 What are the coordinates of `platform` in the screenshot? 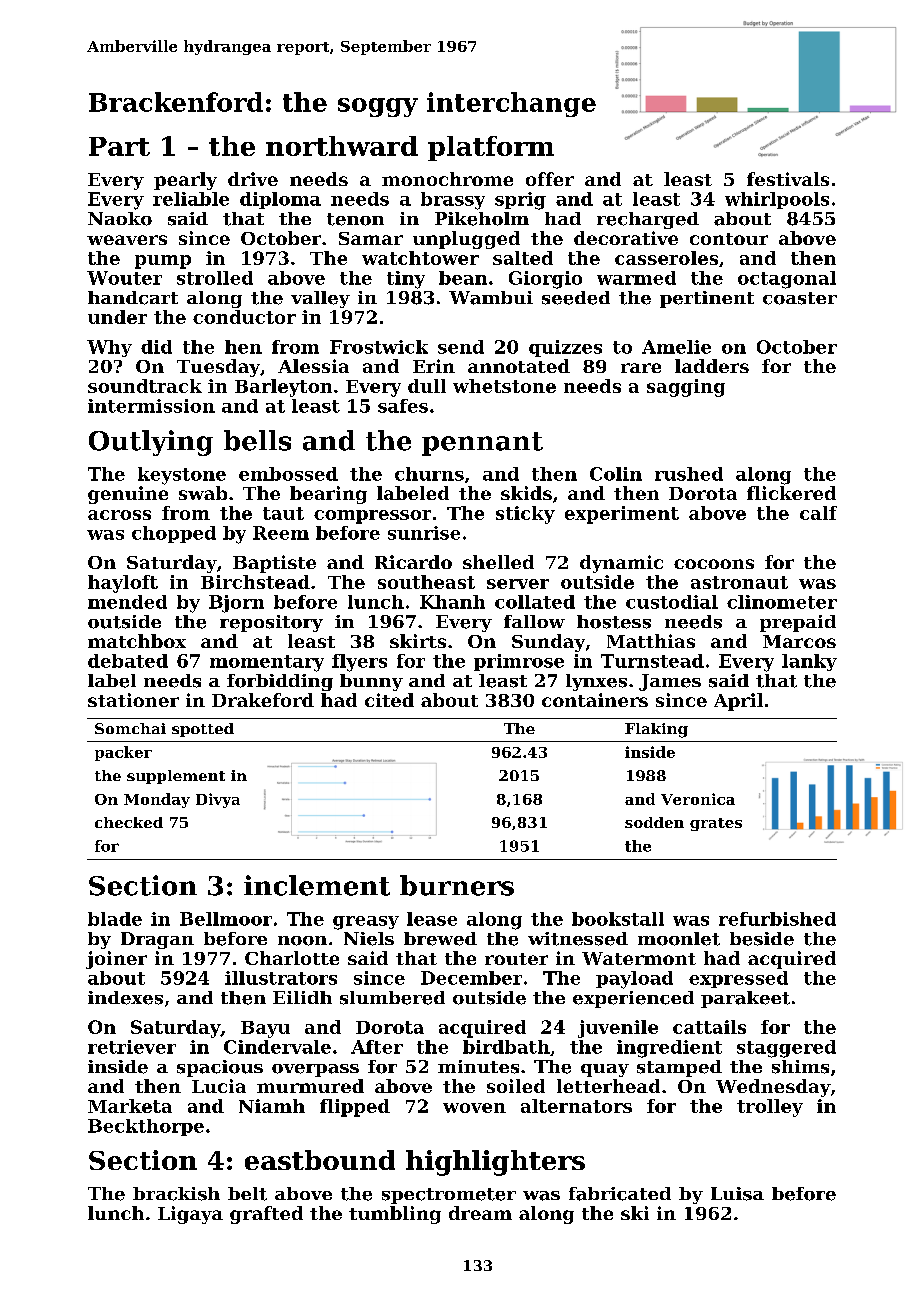 It's located at (491, 148).
